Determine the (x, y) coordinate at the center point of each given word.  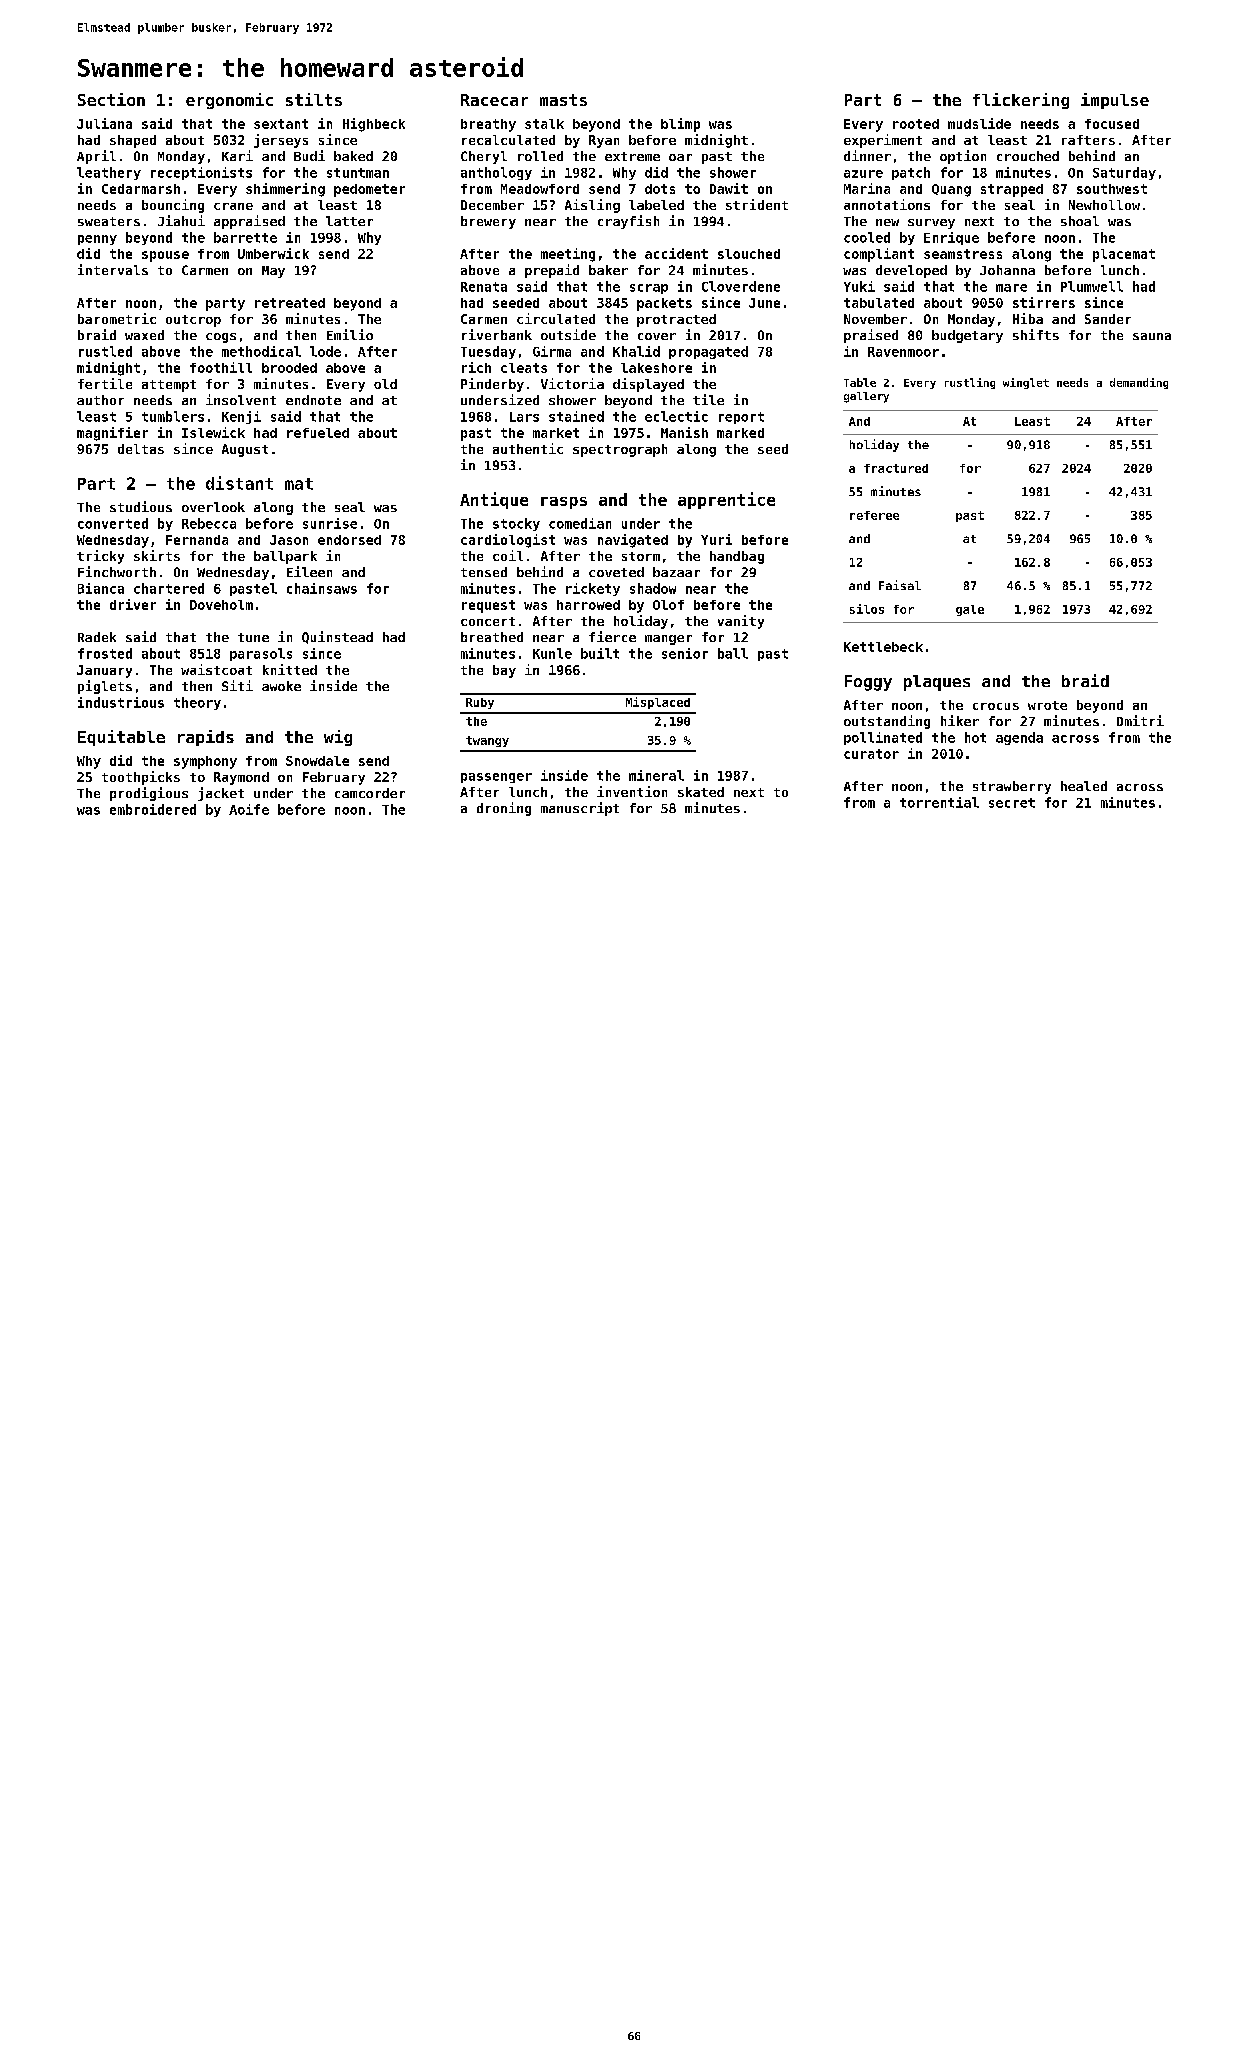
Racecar (494, 100)
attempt (169, 386)
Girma (552, 351)
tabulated (879, 303)
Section (111, 99)
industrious (121, 702)
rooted (916, 124)
